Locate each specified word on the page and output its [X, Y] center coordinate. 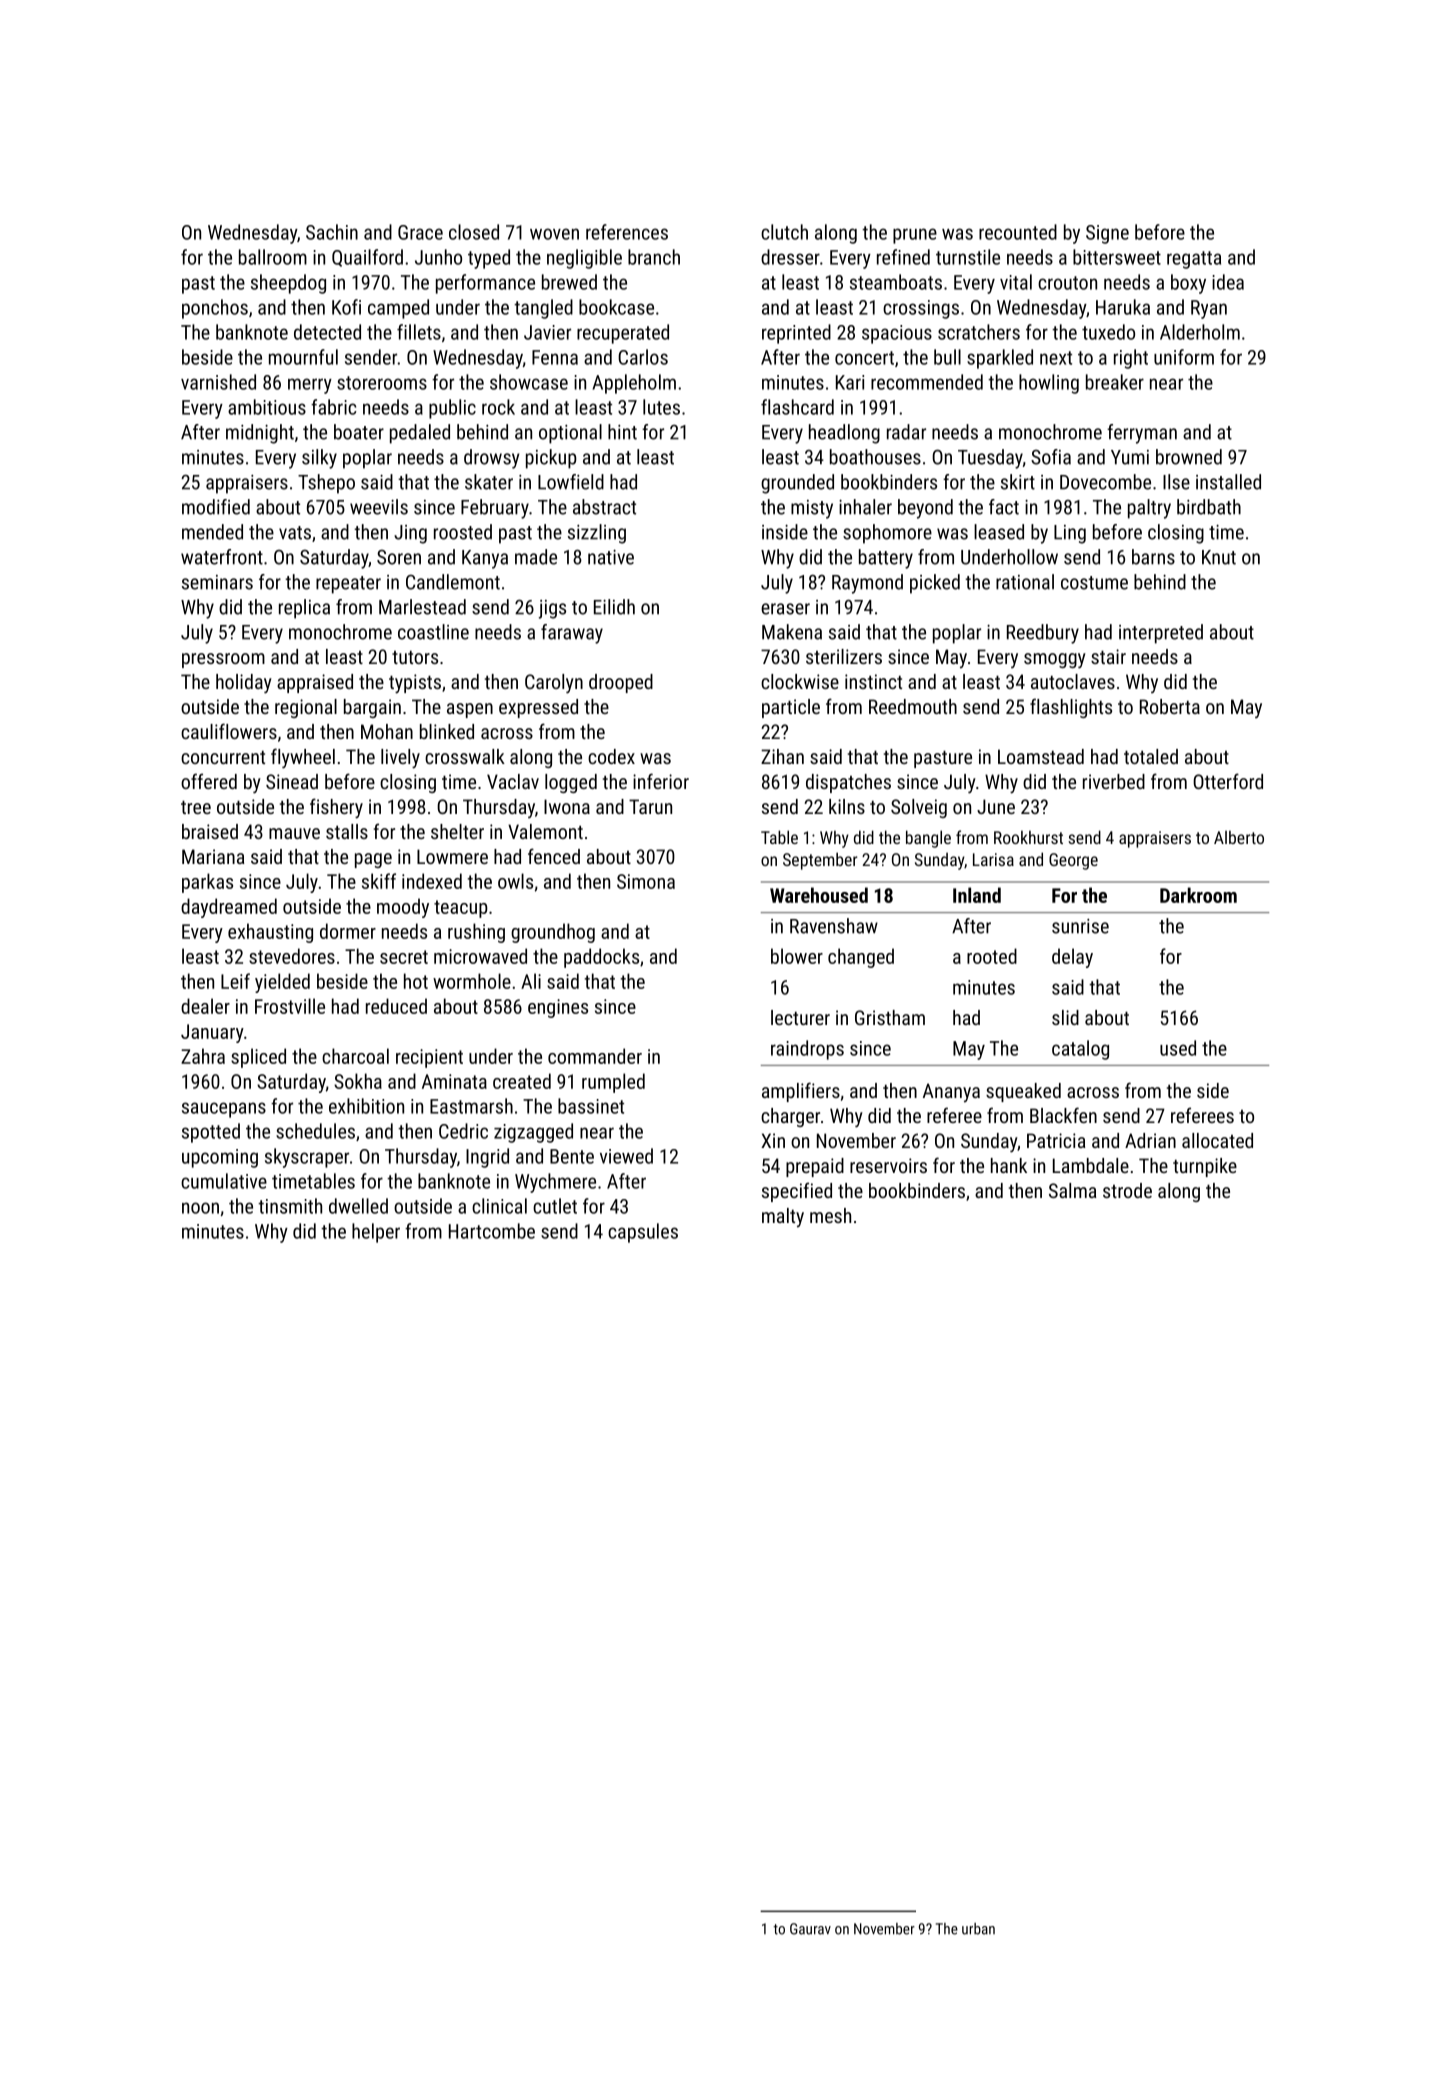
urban [978, 1929]
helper [376, 1233]
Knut [1219, 557]
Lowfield [571, 482]
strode [1127, 1190]
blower [797, 956]
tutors [415, 657]
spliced [258, 1058]
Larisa [993, 859]
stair [1108, 656]
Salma [1072, 1190]
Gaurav [810, 1929]
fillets [419, 332]
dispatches [848, 783]
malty [783, 1218]
